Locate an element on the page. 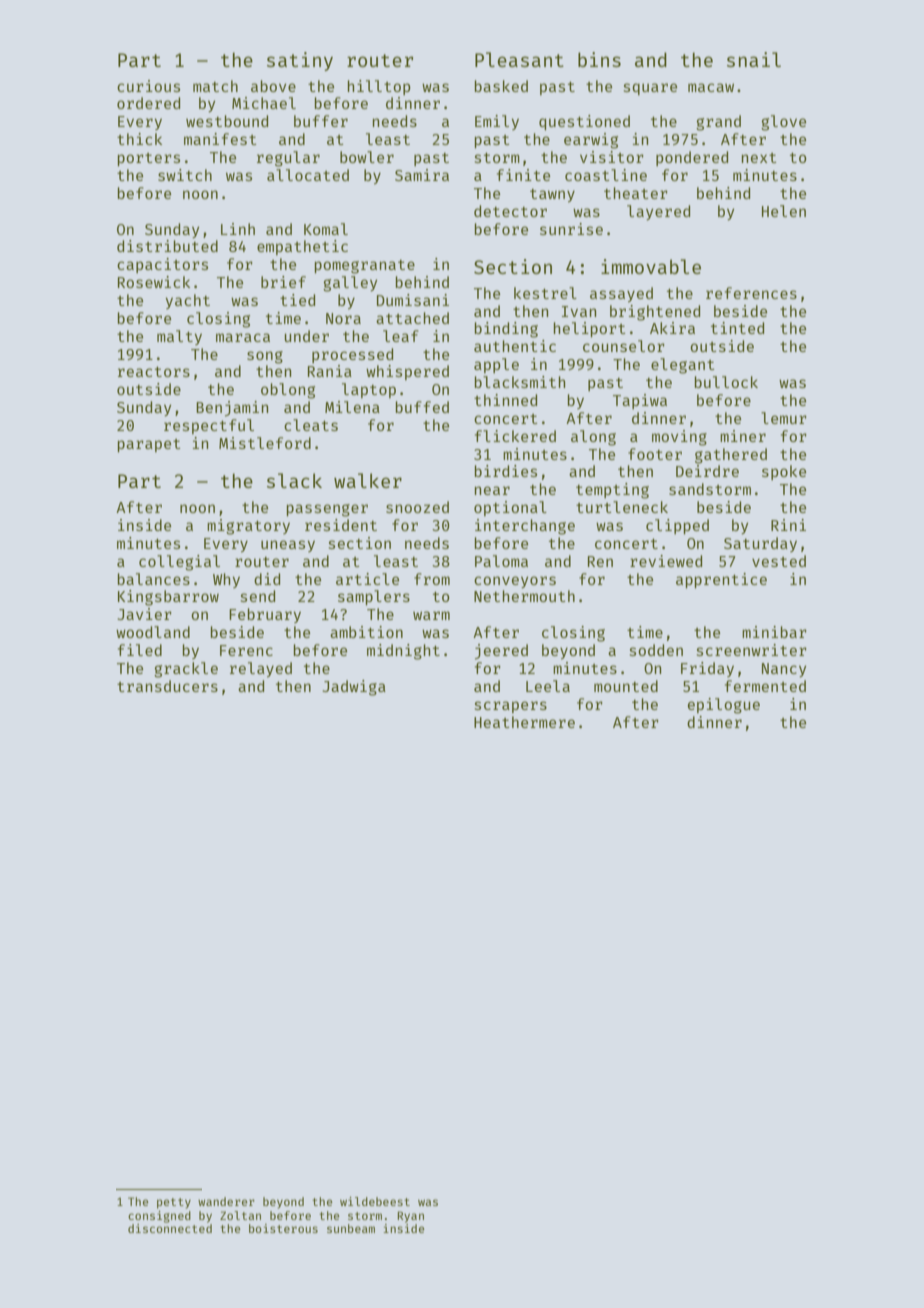  snail is located at coordinates (754, 59).
